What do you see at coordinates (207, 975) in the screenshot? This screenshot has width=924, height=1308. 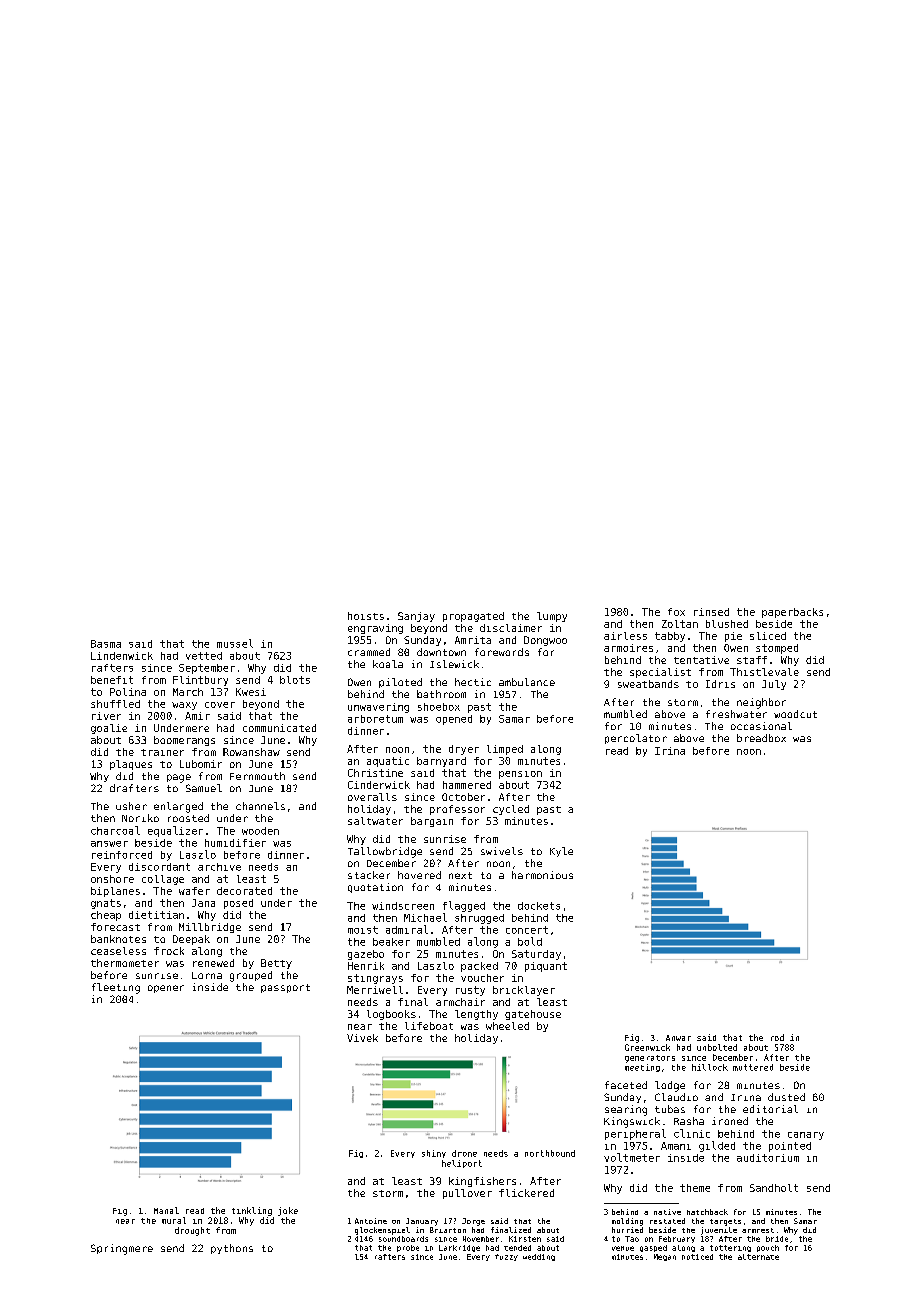 I see `Lorna` at bounding box center [207, 975].
